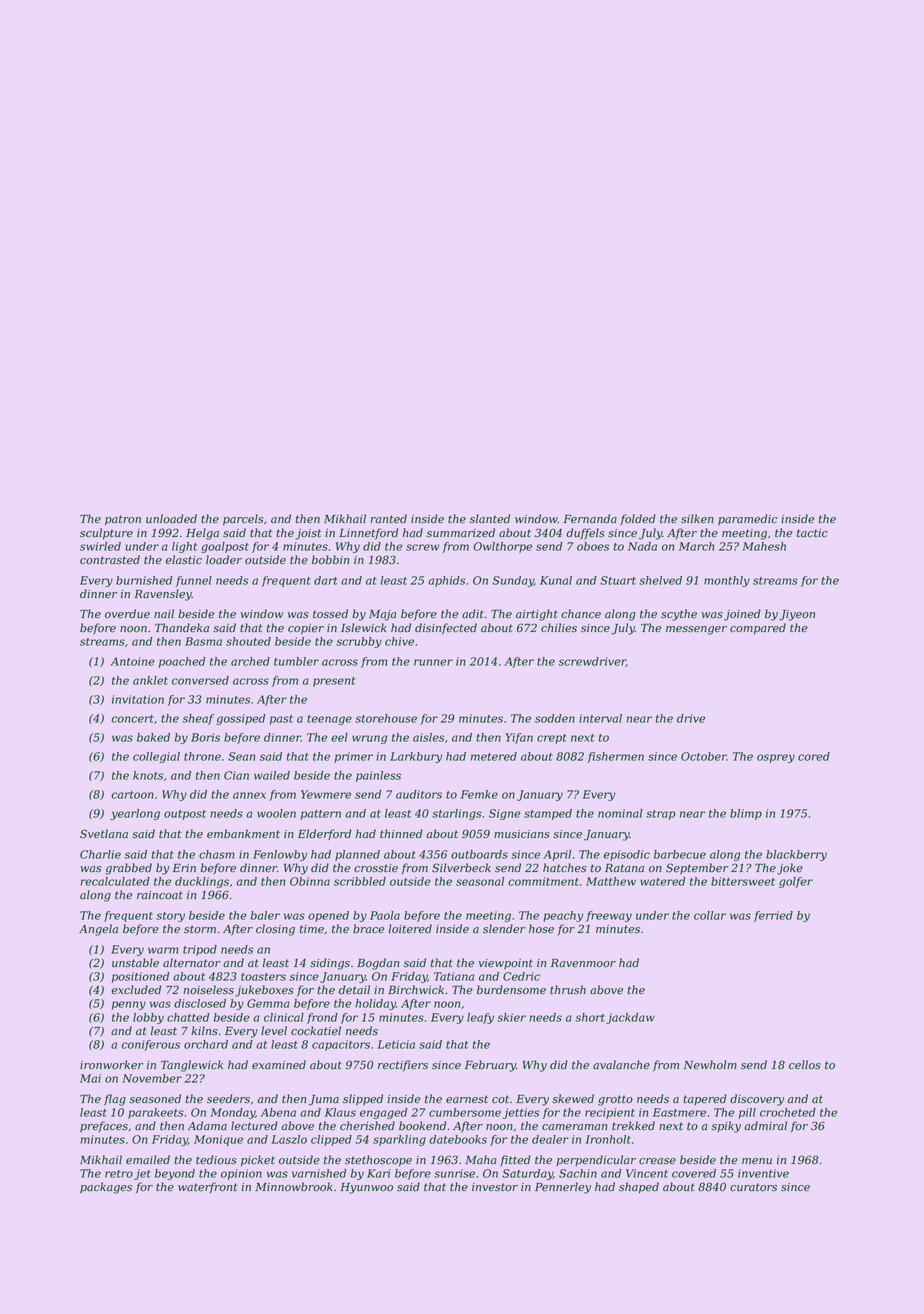  Describe the element at coordinates (555, 718) in the screenshot. I see `sodden` at that location.
